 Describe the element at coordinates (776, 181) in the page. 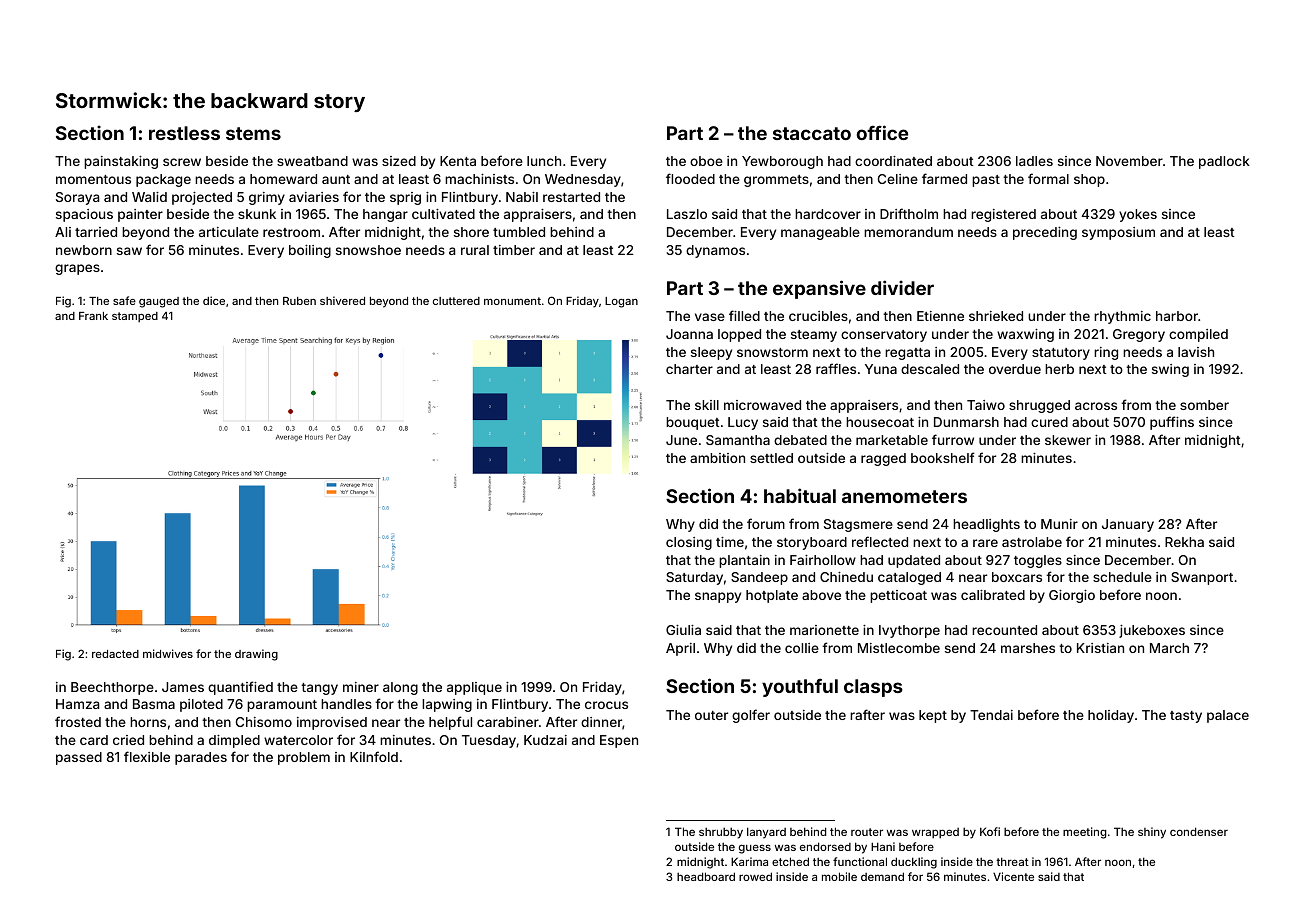

I see `grommets` at that location.
